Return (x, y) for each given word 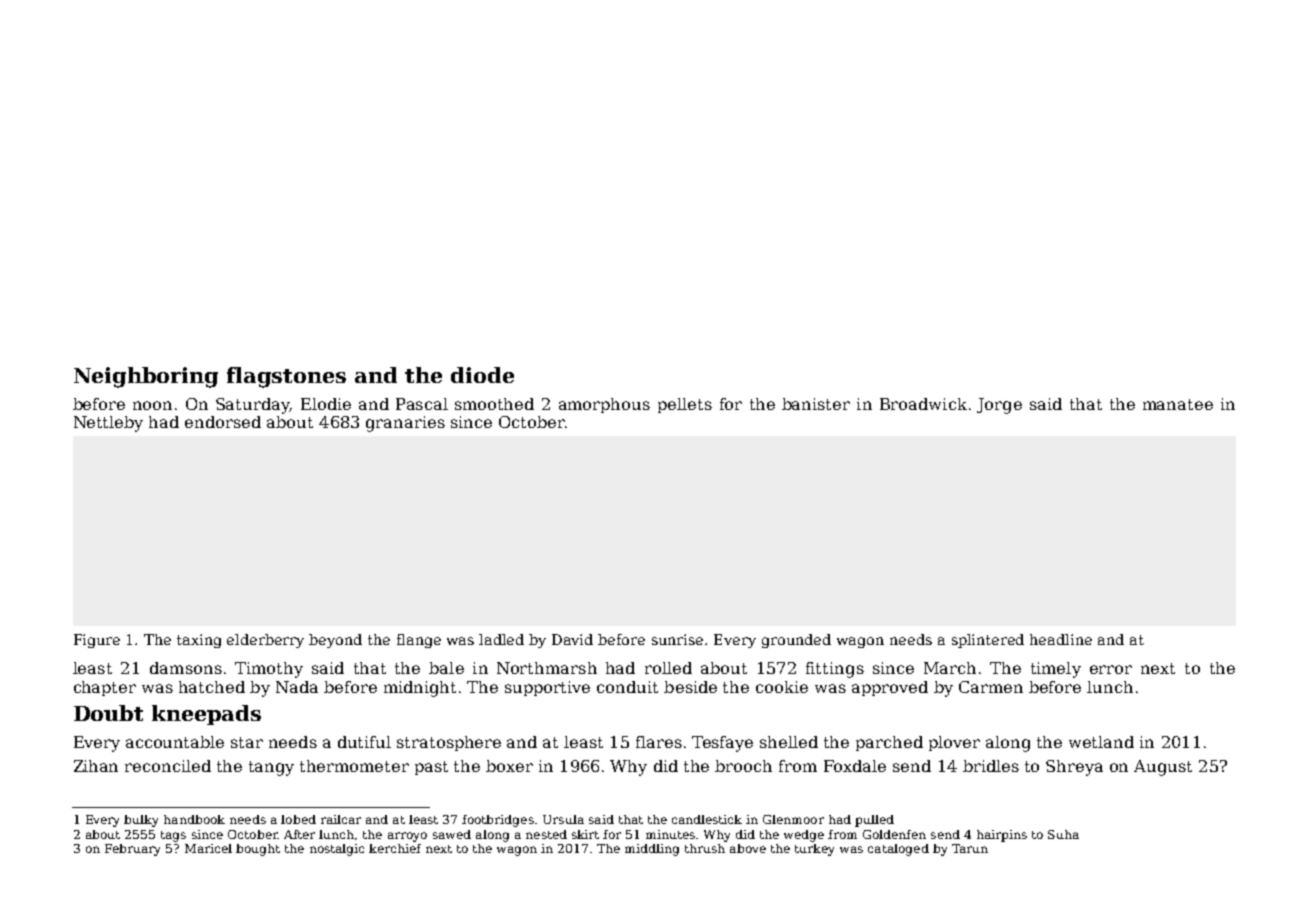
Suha (1063, 834)
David (572, 639)
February (132, 850)
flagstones (286, 377)
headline (1061, 639)
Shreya (1074, 768)
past (431, 768)
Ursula (563, 819)
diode (482, 375)
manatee (1178, 404)
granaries (405, 424)
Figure (97, 641)
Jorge (999, 406)
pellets (685, 405)
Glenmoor (793, 819)
